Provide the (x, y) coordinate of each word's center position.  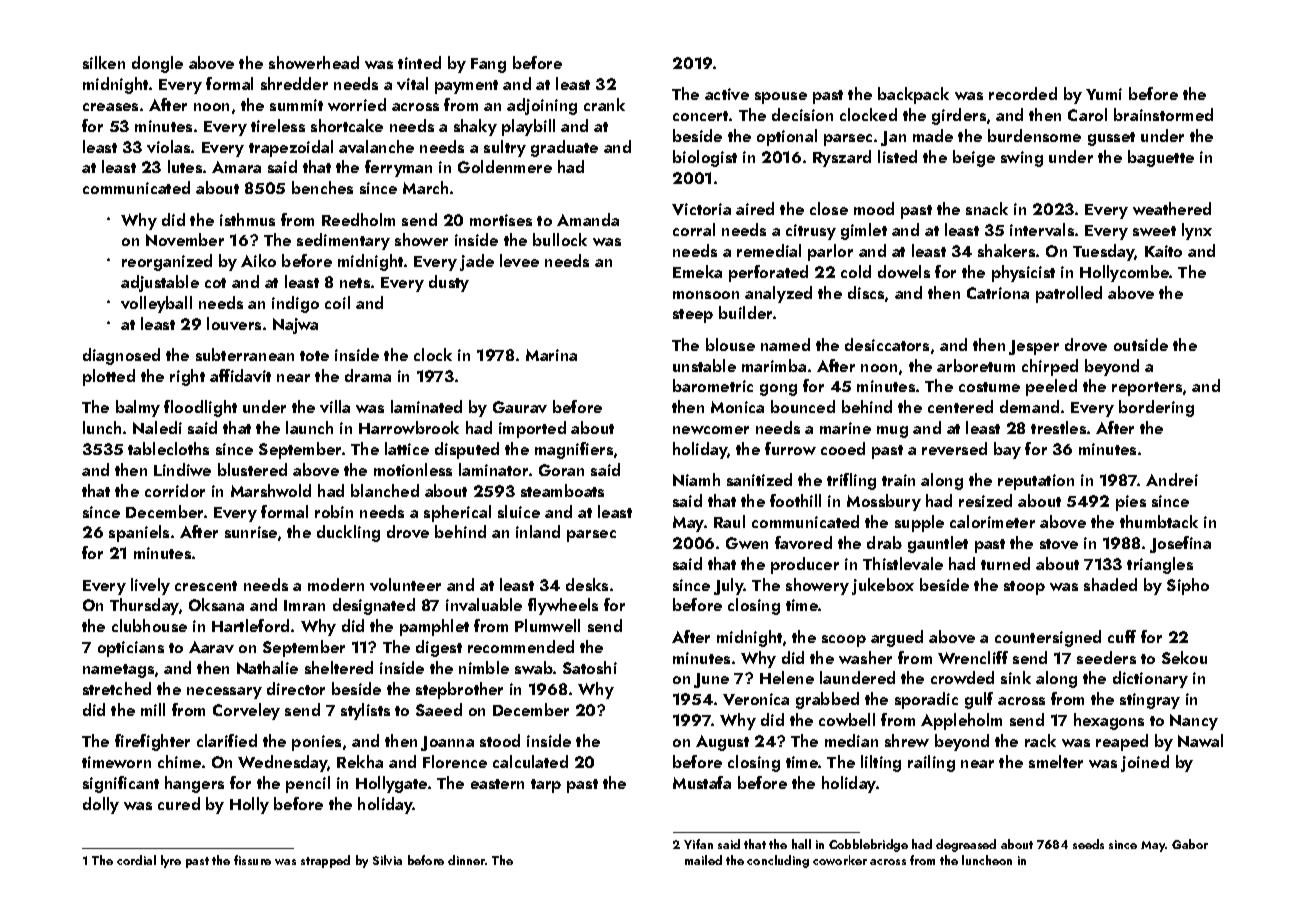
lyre (171, 861)
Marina (551, 355)
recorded (1023, 93)
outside (1141, 344)
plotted (109, 377)
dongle (157, 64)
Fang (488, 65)
